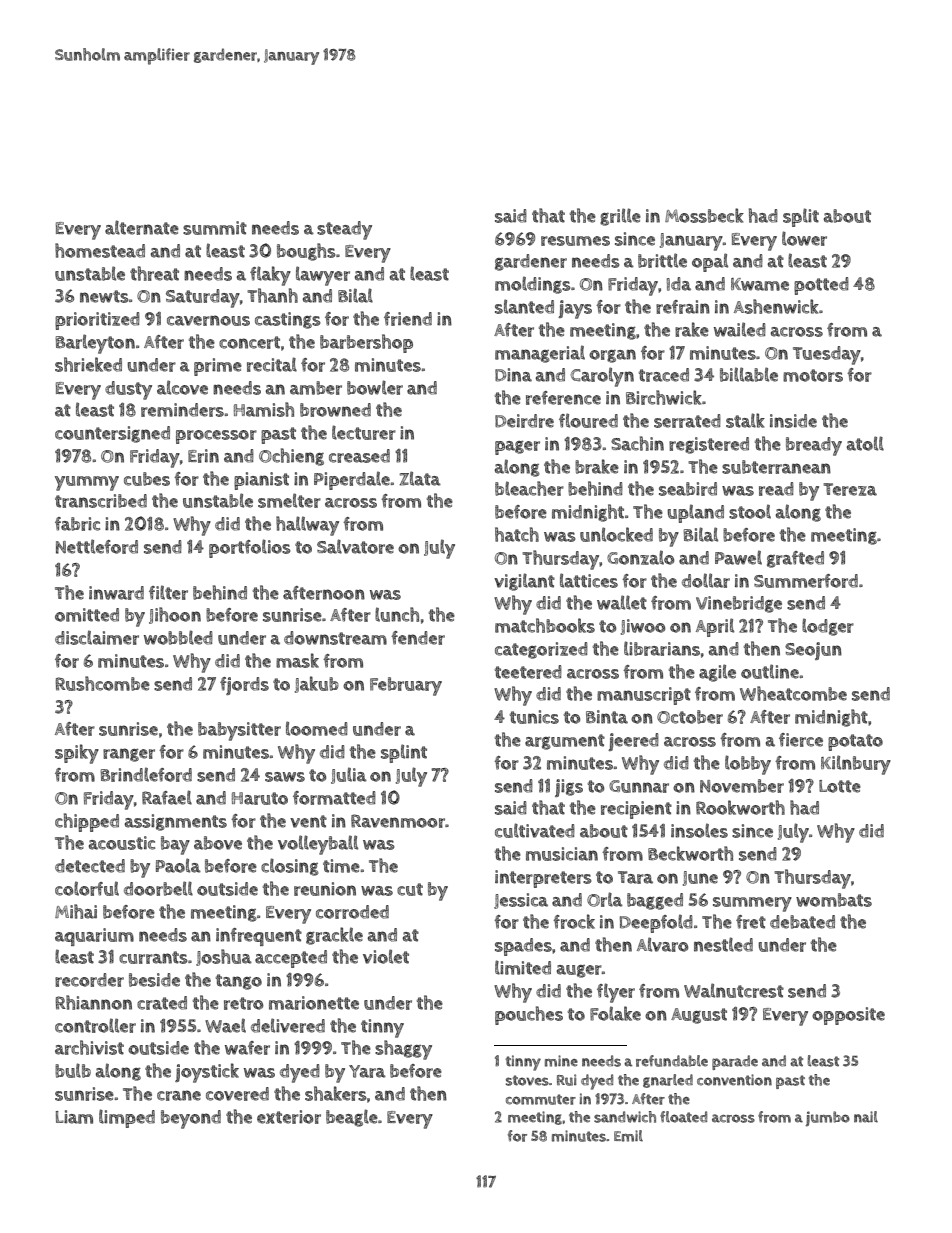  What do you see at coordinates (534, 717) in the page?
I see `tunics` at bounding box center [534, 717].
